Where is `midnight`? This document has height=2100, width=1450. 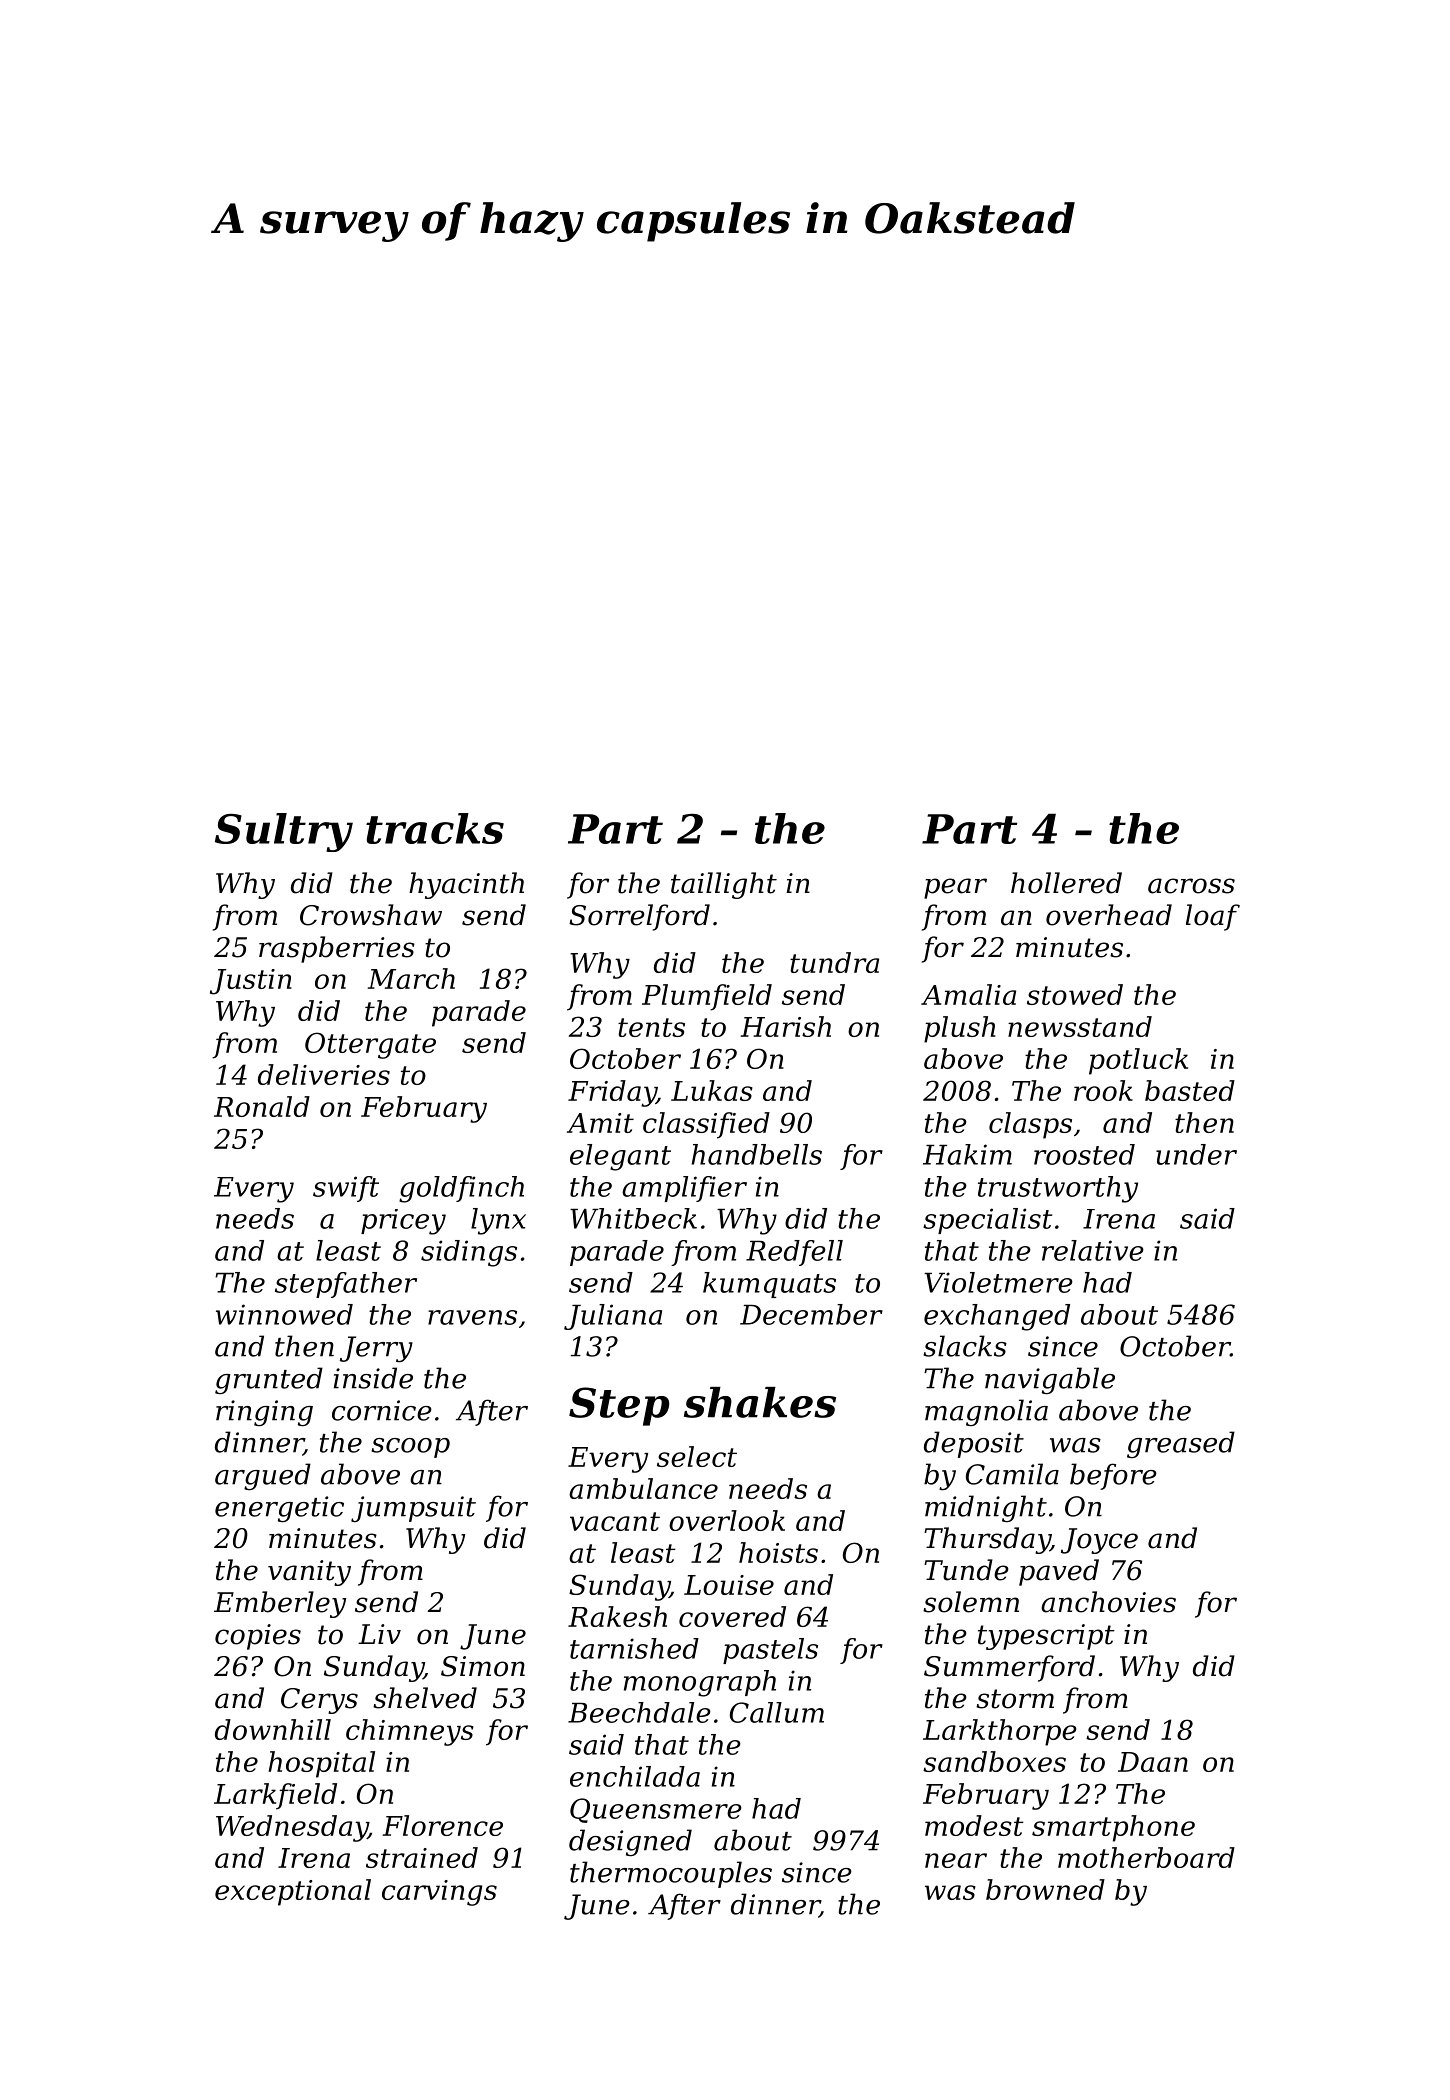
midnight is located at coordinates (986, 1508).
